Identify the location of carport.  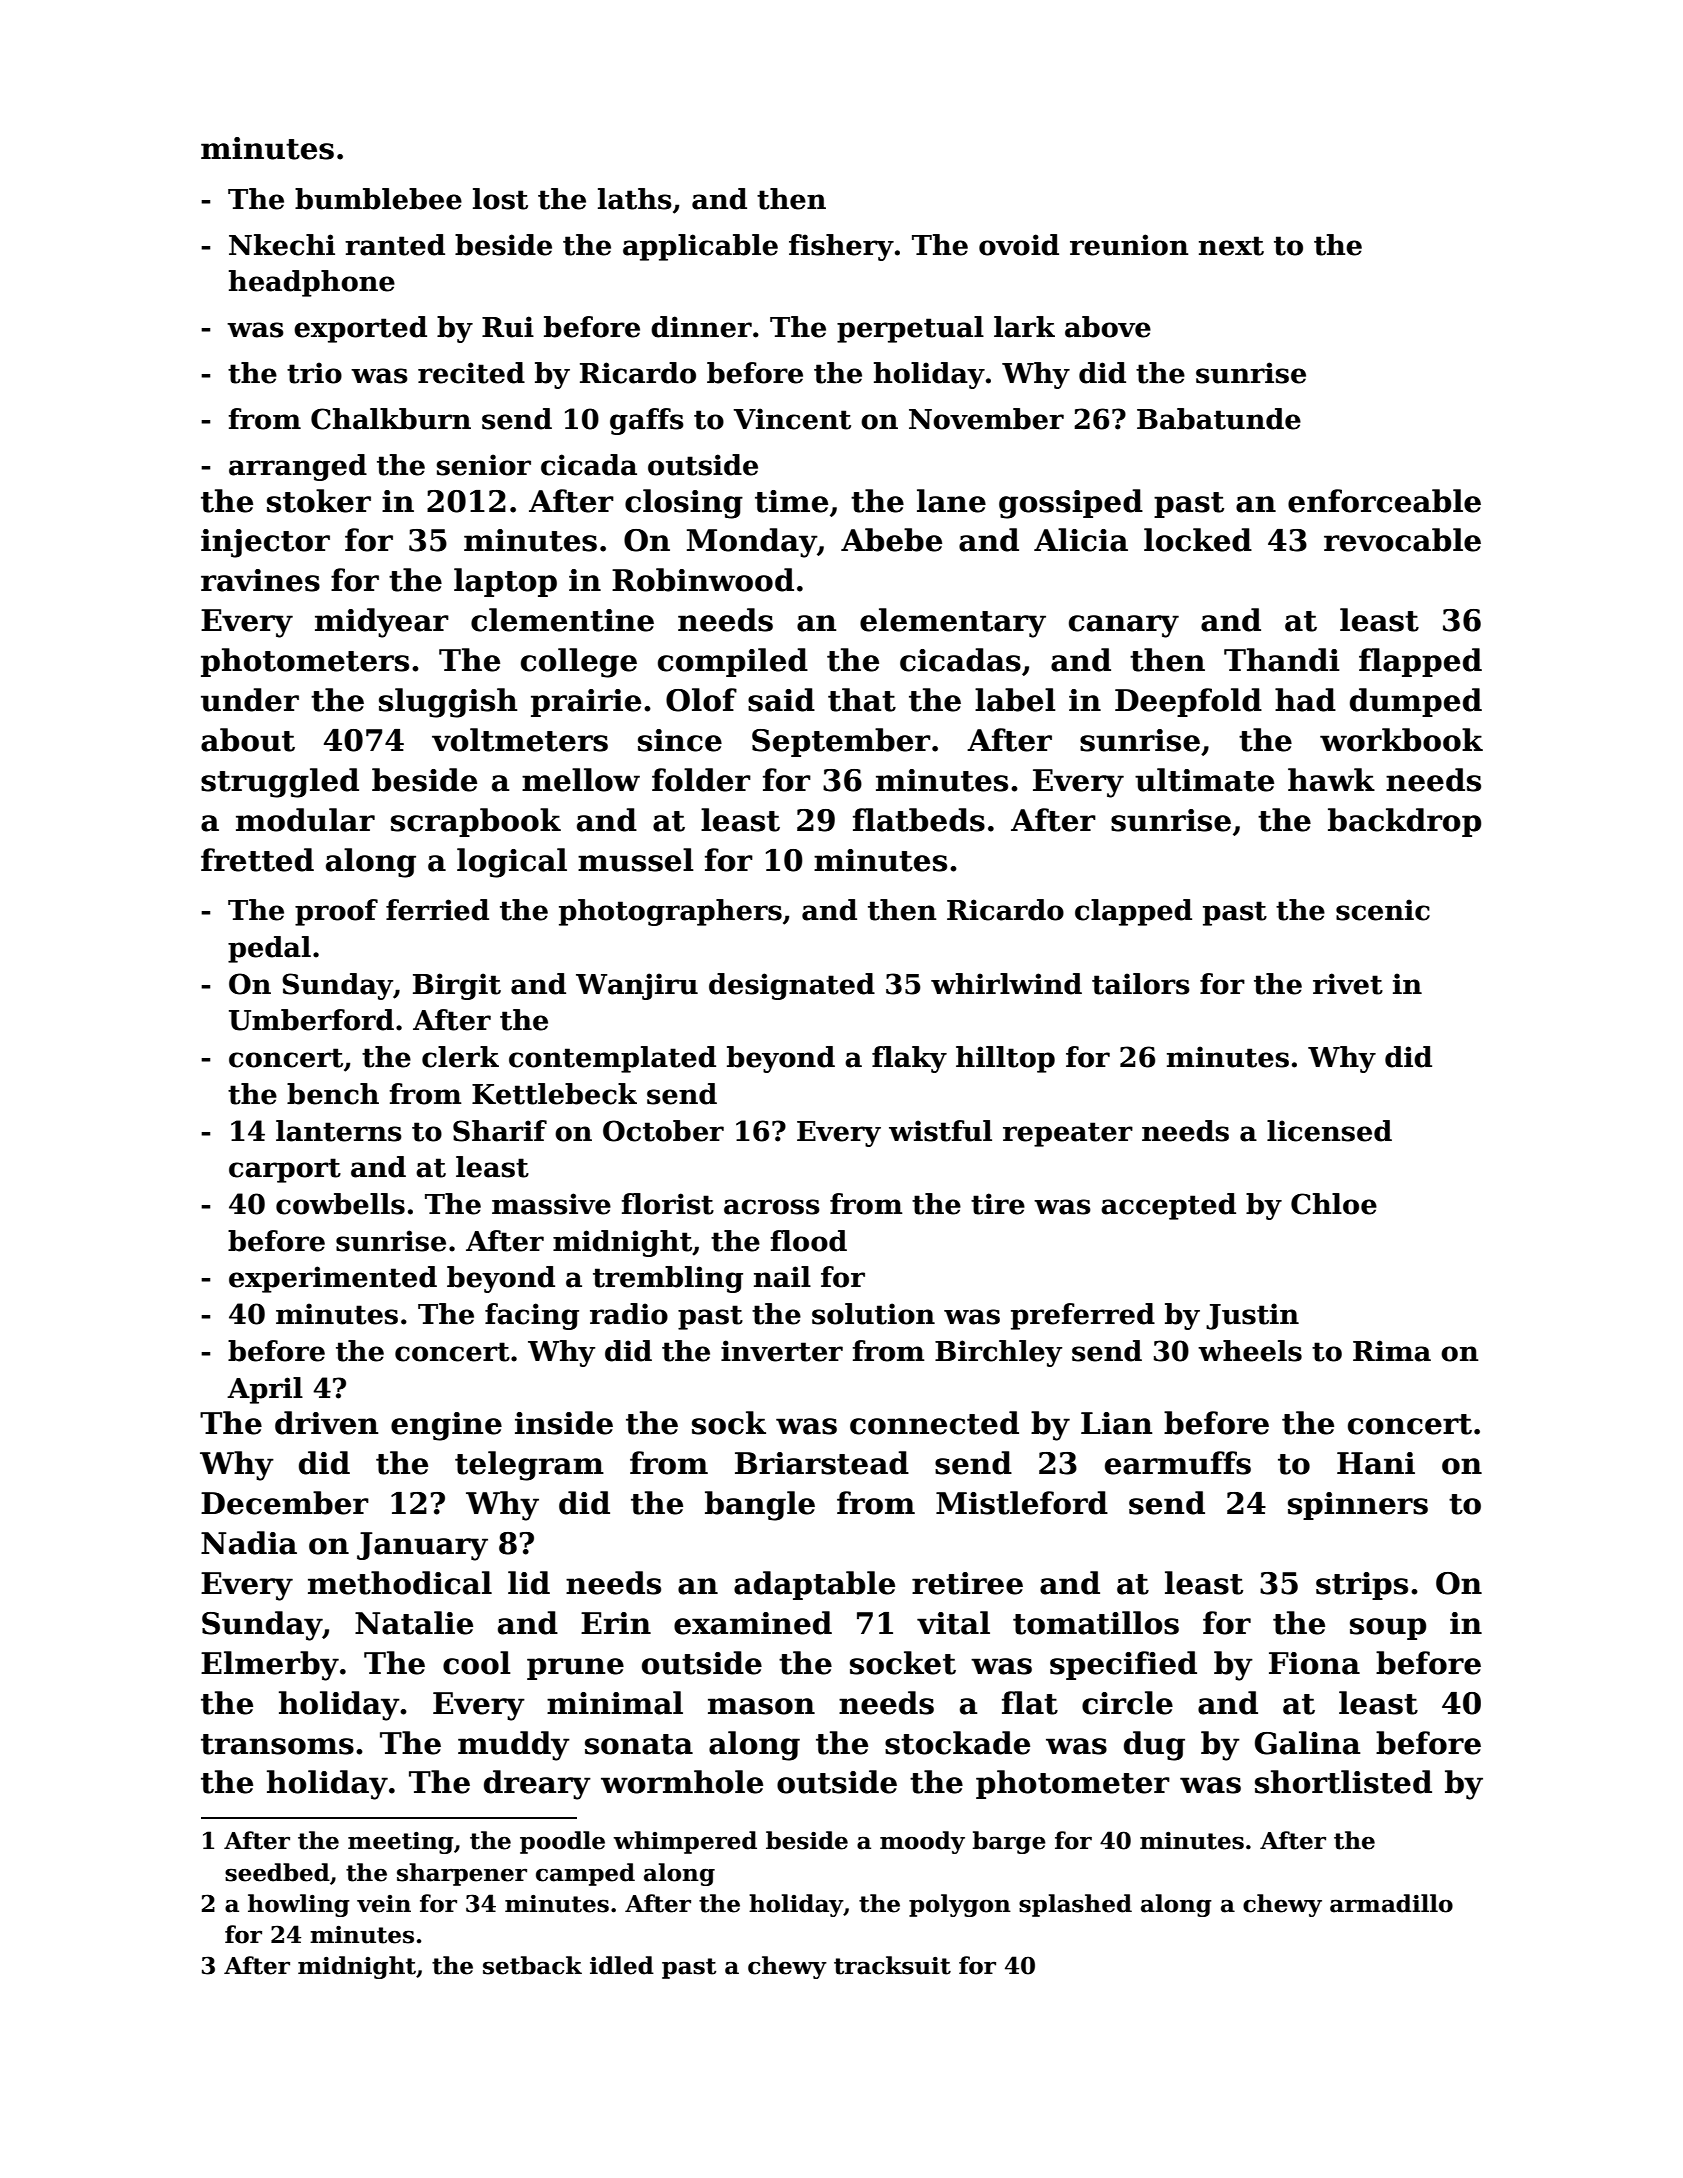
(285, 1170).
